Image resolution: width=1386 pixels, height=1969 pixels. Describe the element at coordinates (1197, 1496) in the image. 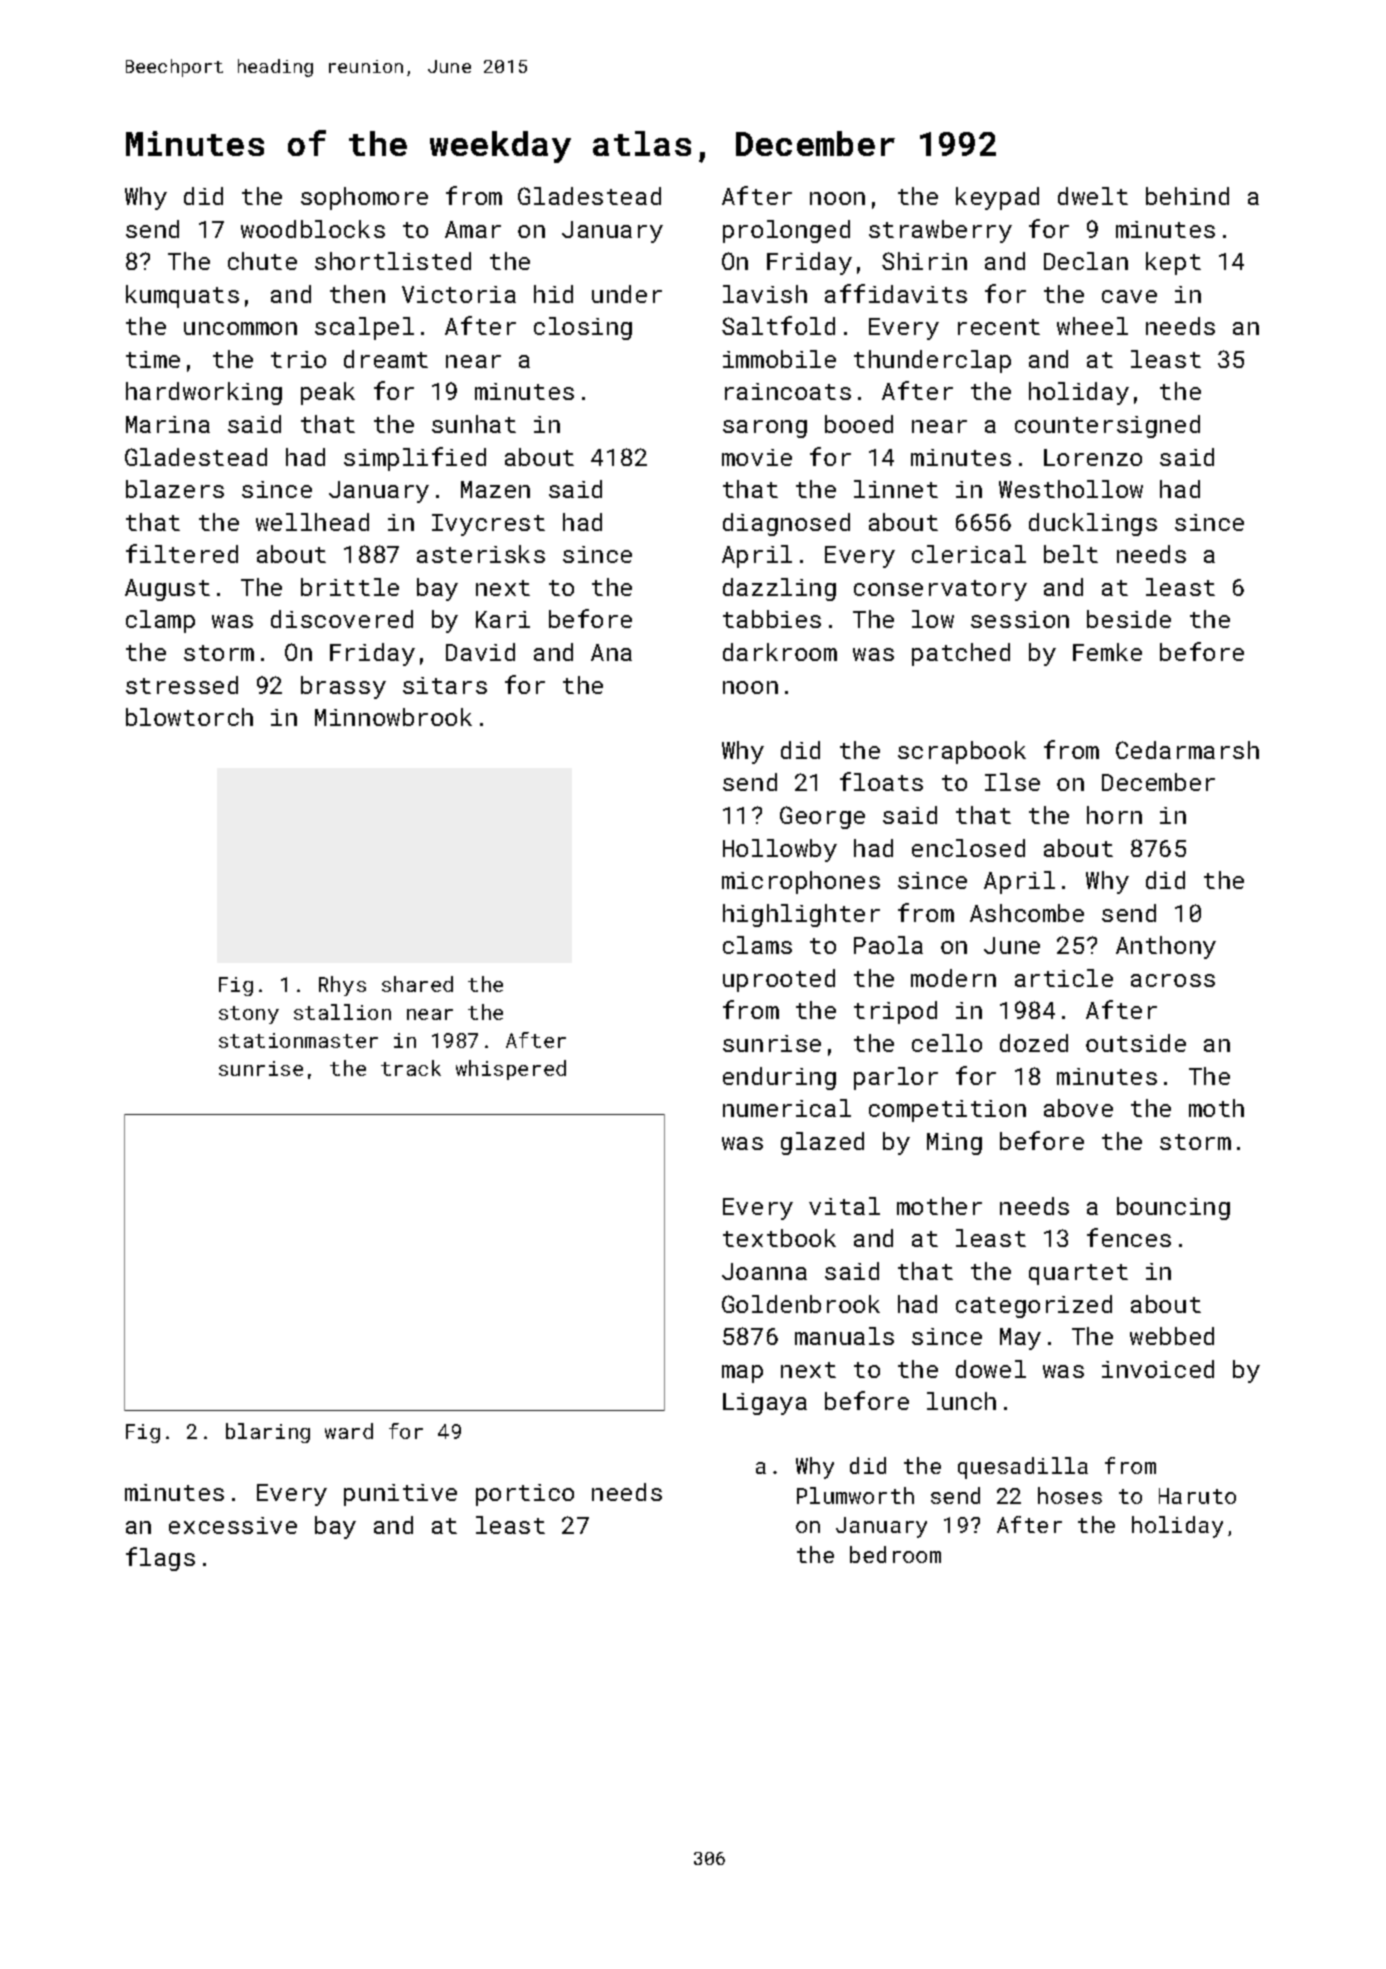

I see `Haruto` at that location.
